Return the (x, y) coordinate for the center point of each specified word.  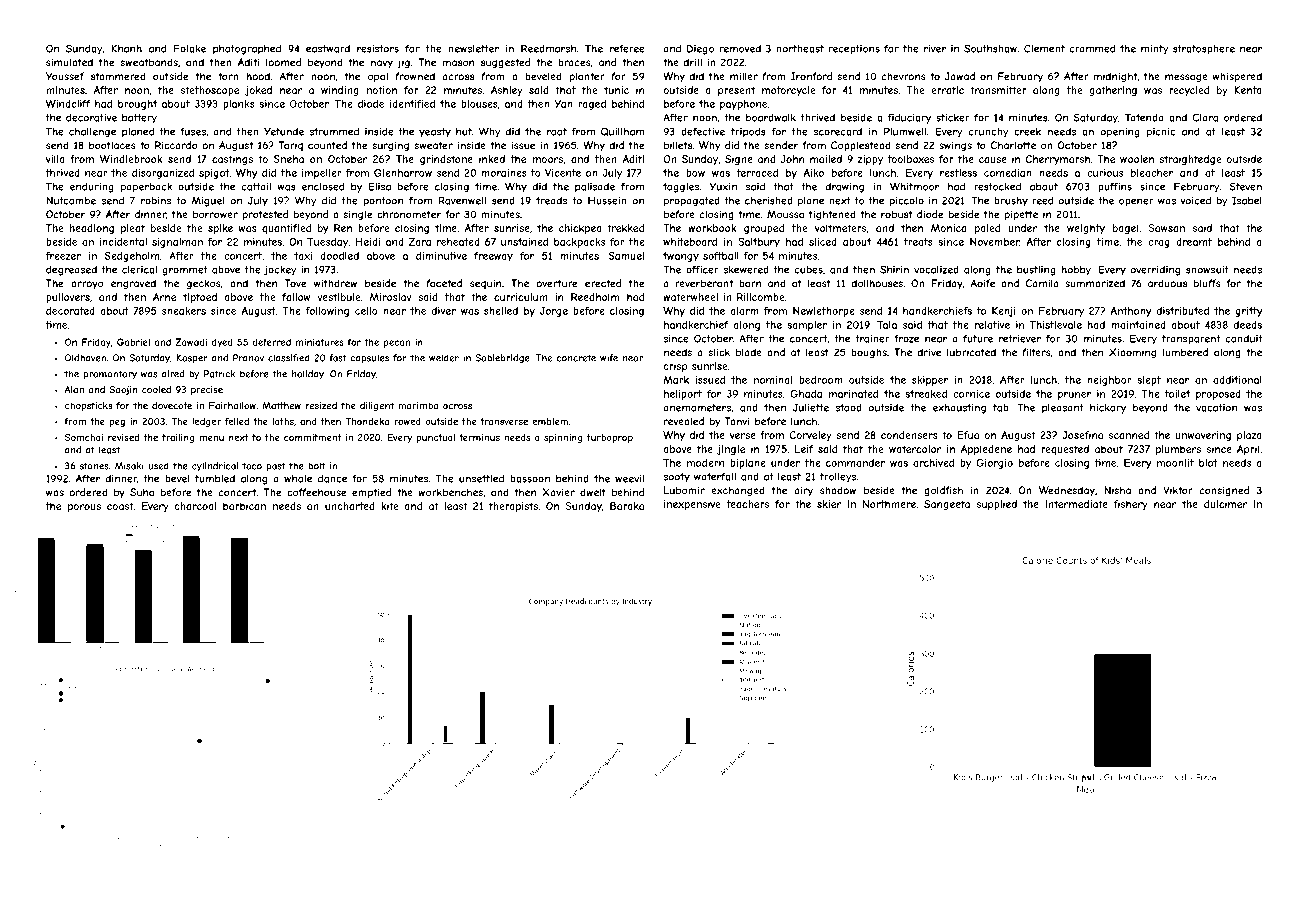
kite (389, 506)
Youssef (65, 76)
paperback (146, 188)
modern (705, 463)
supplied (997, 505)
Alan (74, 390)
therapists (513, 507)
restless (958, 173)
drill (692, 62)
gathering (1113, 91)
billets (678, 145)
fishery (1131, 505)
